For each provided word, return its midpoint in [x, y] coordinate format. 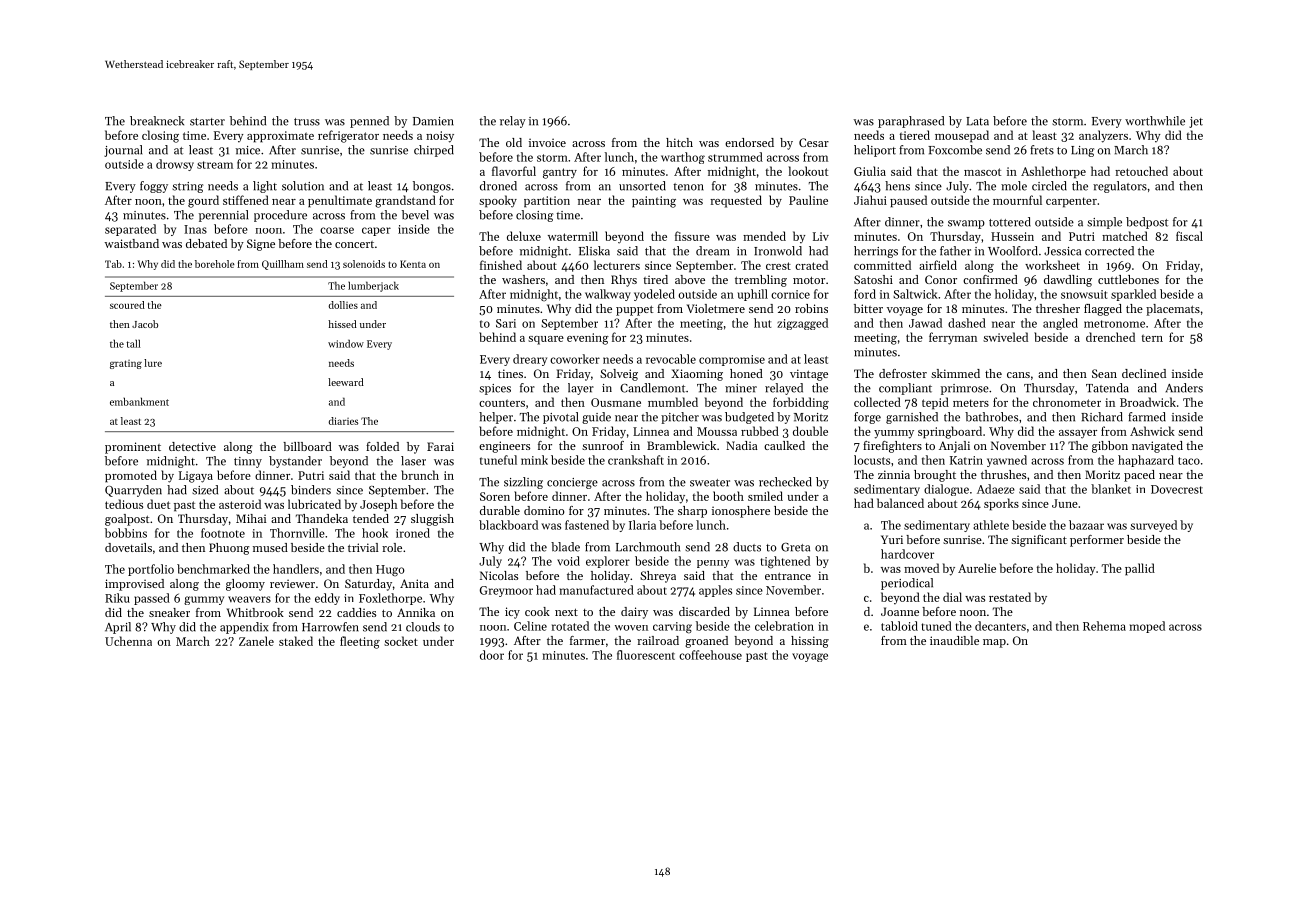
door [492, 655]
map [994, 643]
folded [382, 446]
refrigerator [348, 136]
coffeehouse [710, 655]
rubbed [760, 431]
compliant [905, 389]
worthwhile [1155, 121]
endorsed [749, 142]
